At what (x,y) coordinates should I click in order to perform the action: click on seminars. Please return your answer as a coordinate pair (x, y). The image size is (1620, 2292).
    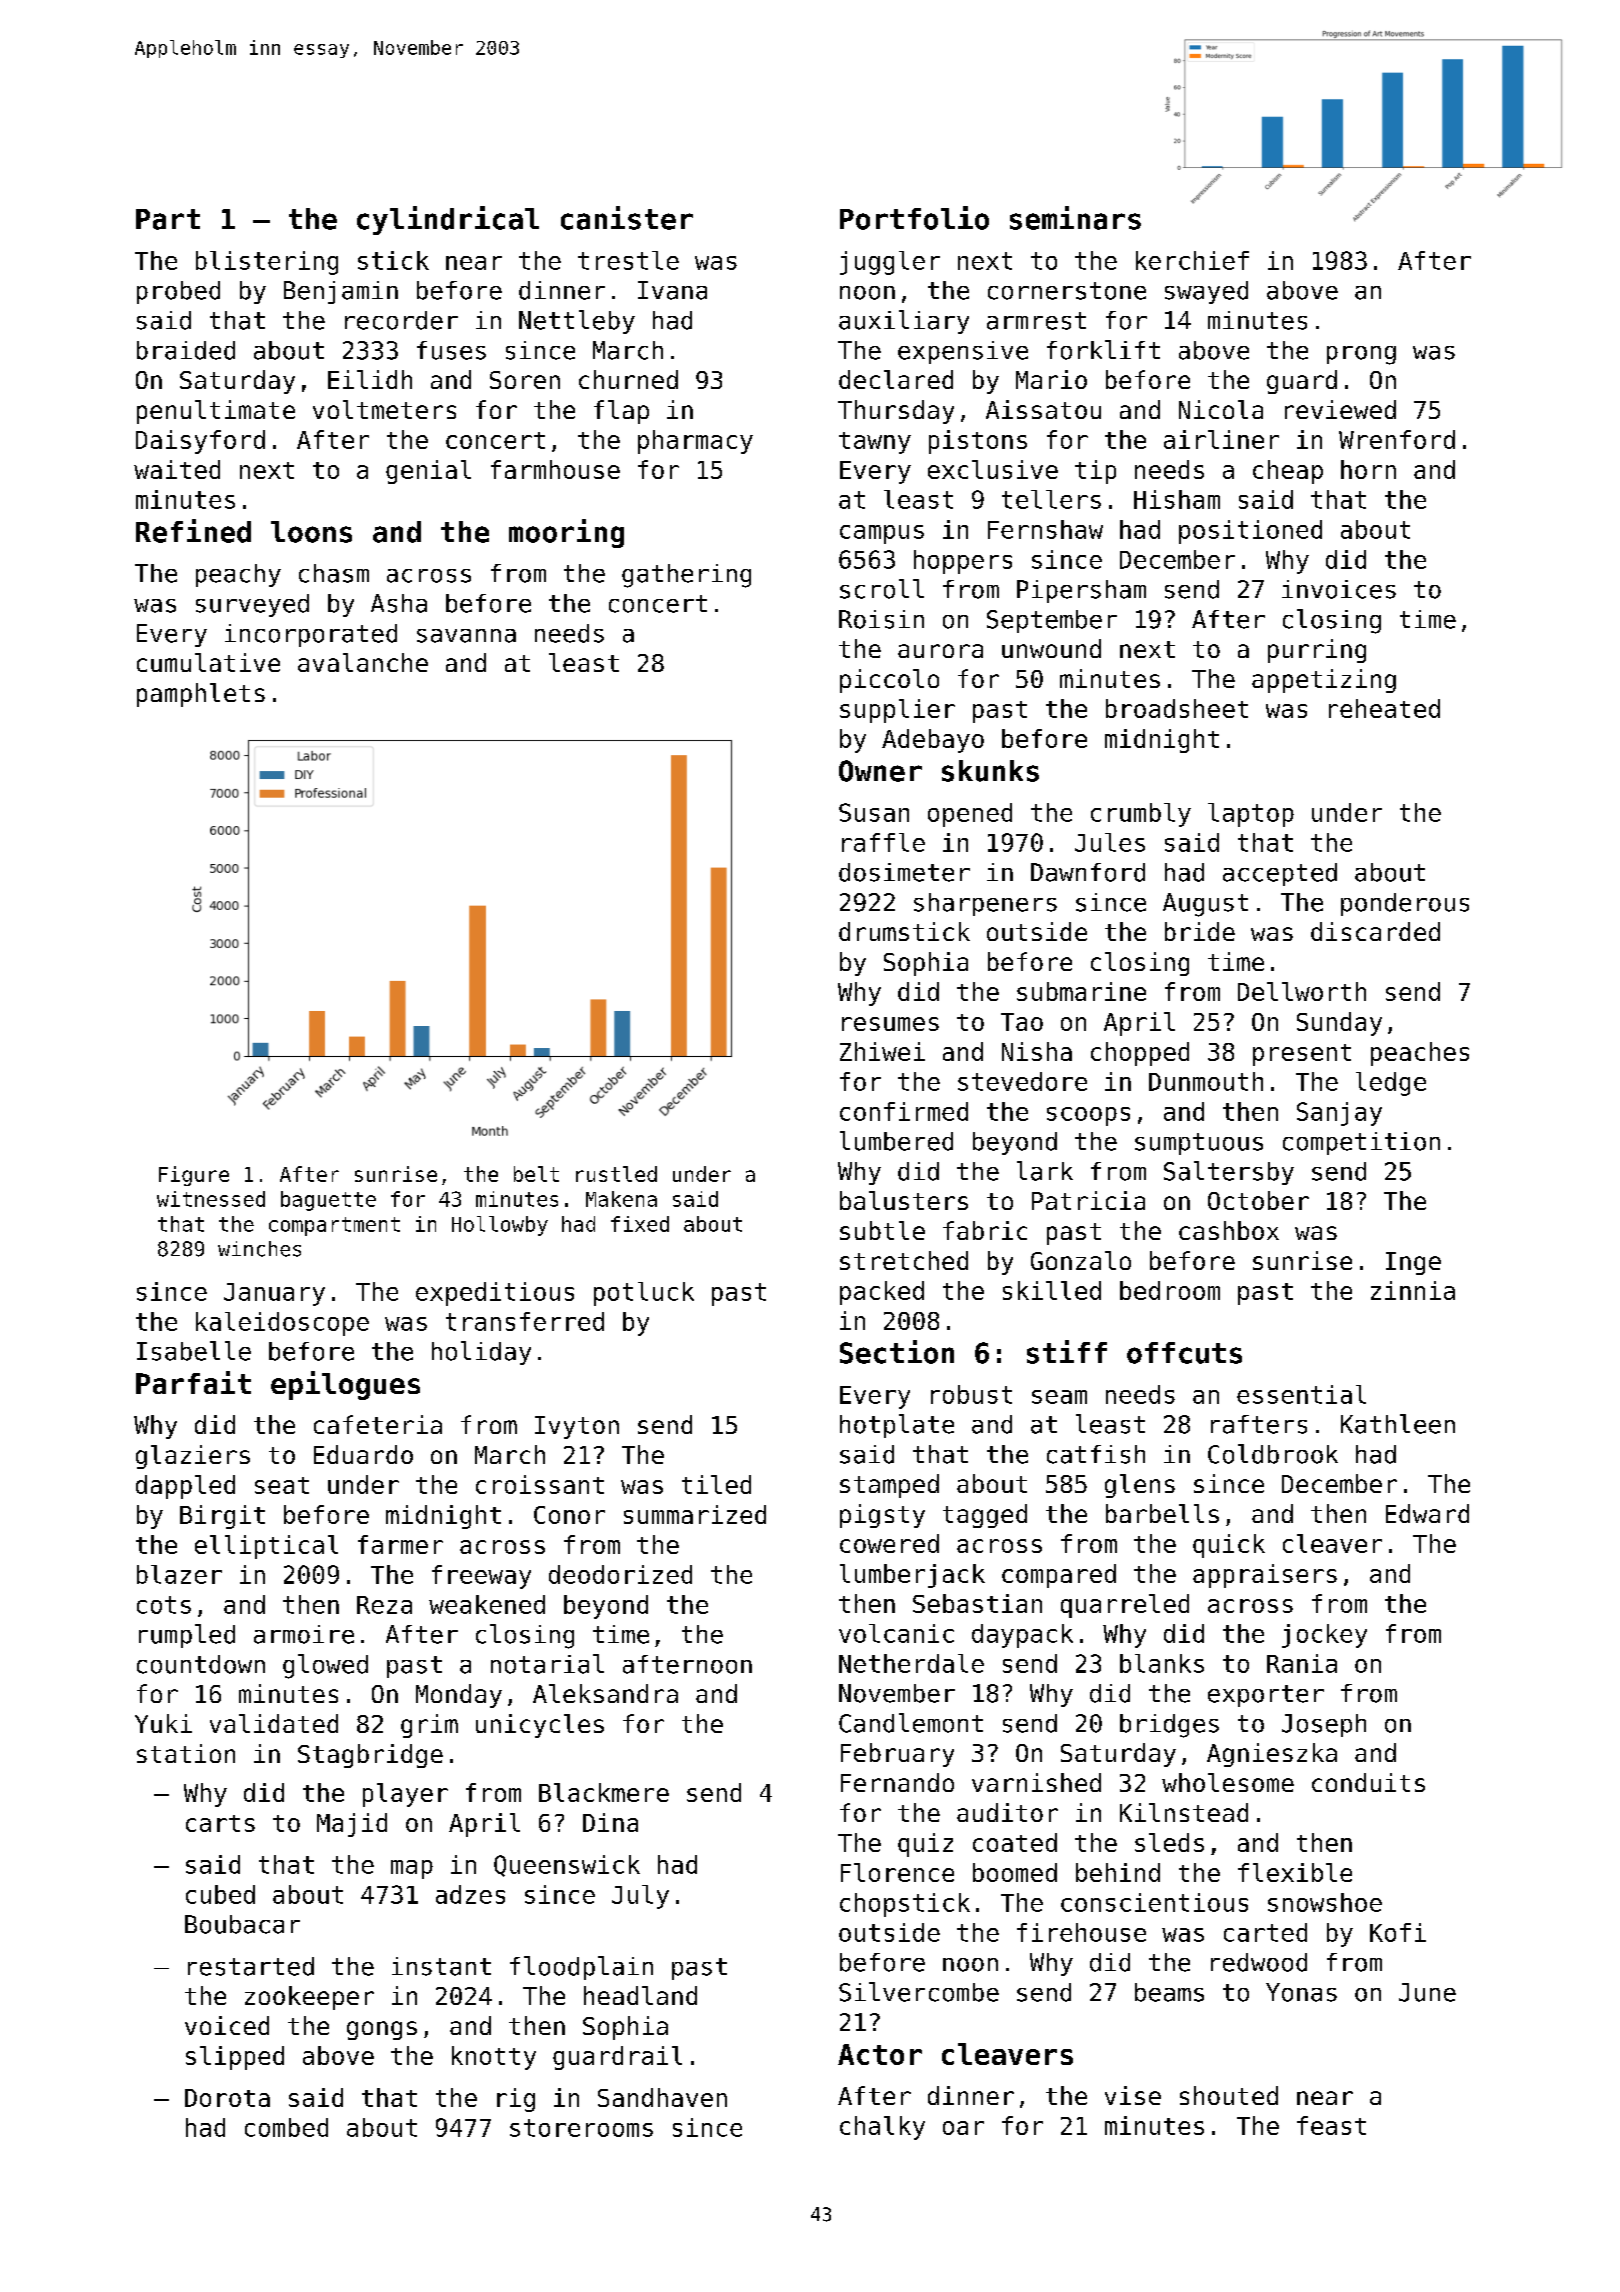
    Looking at the image, I should click on (1075, 218).
